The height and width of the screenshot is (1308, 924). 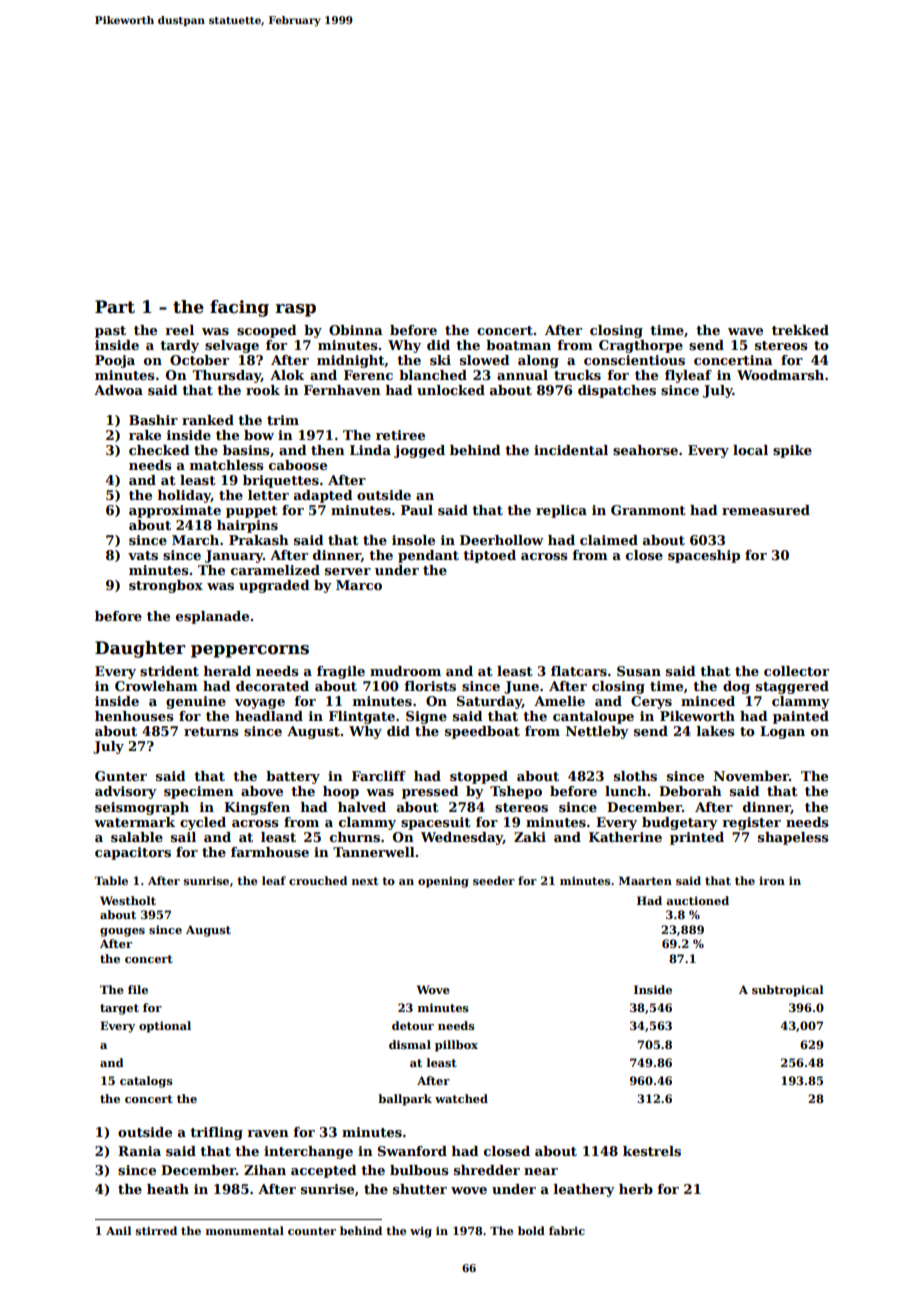 I want to click on iron, so click(x=772, y=880).
